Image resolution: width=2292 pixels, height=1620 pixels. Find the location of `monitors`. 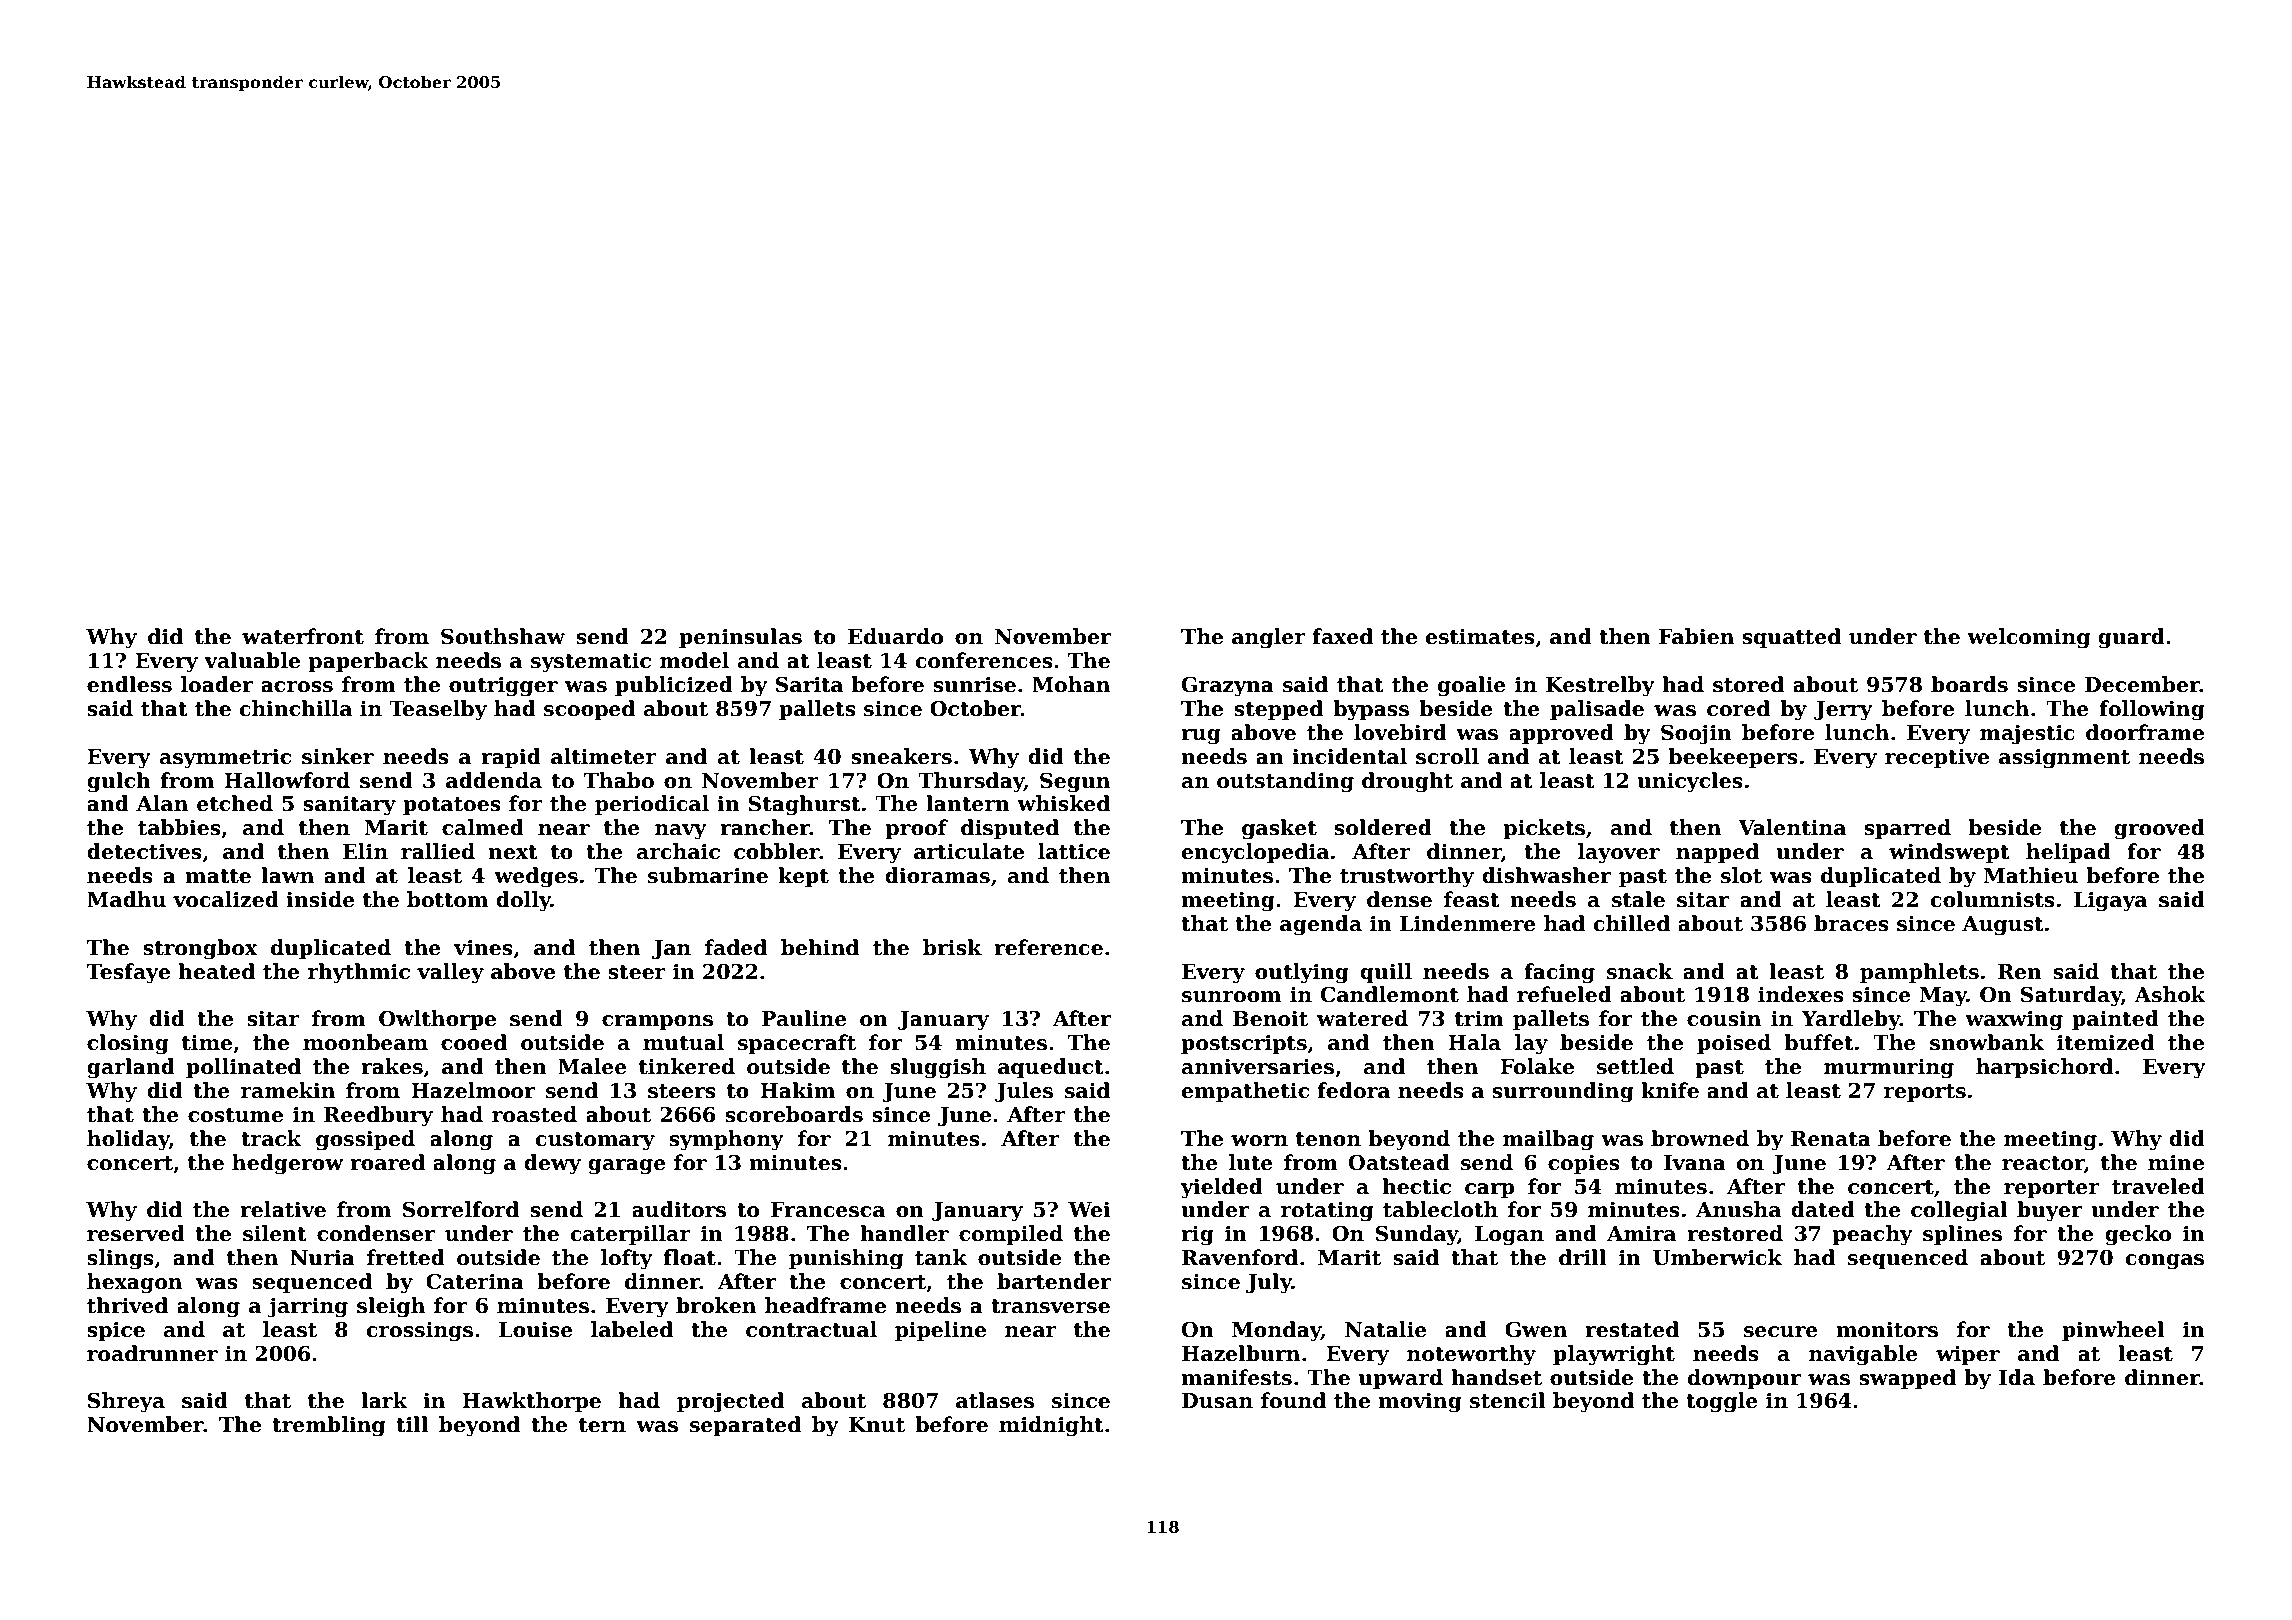

monitors is located at coordinates (1887, 1329).
